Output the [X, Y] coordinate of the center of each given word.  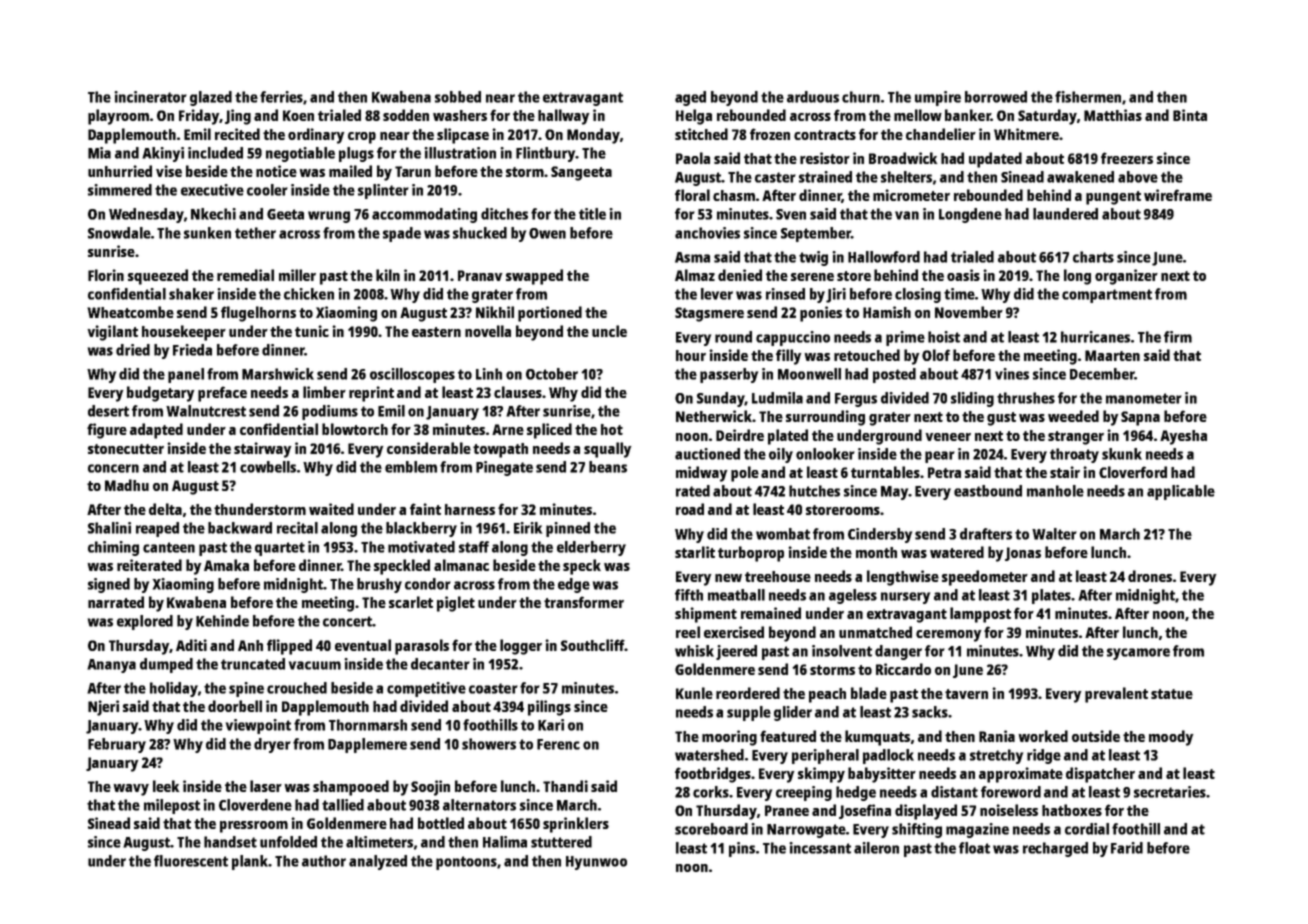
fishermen [1088, 97]
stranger [1076, 438]
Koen [298, 115]
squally [608, 450]
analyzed [378, 862]
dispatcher [1100, 775]
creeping [804, 793]
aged [690, 98]
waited [331, 509]
